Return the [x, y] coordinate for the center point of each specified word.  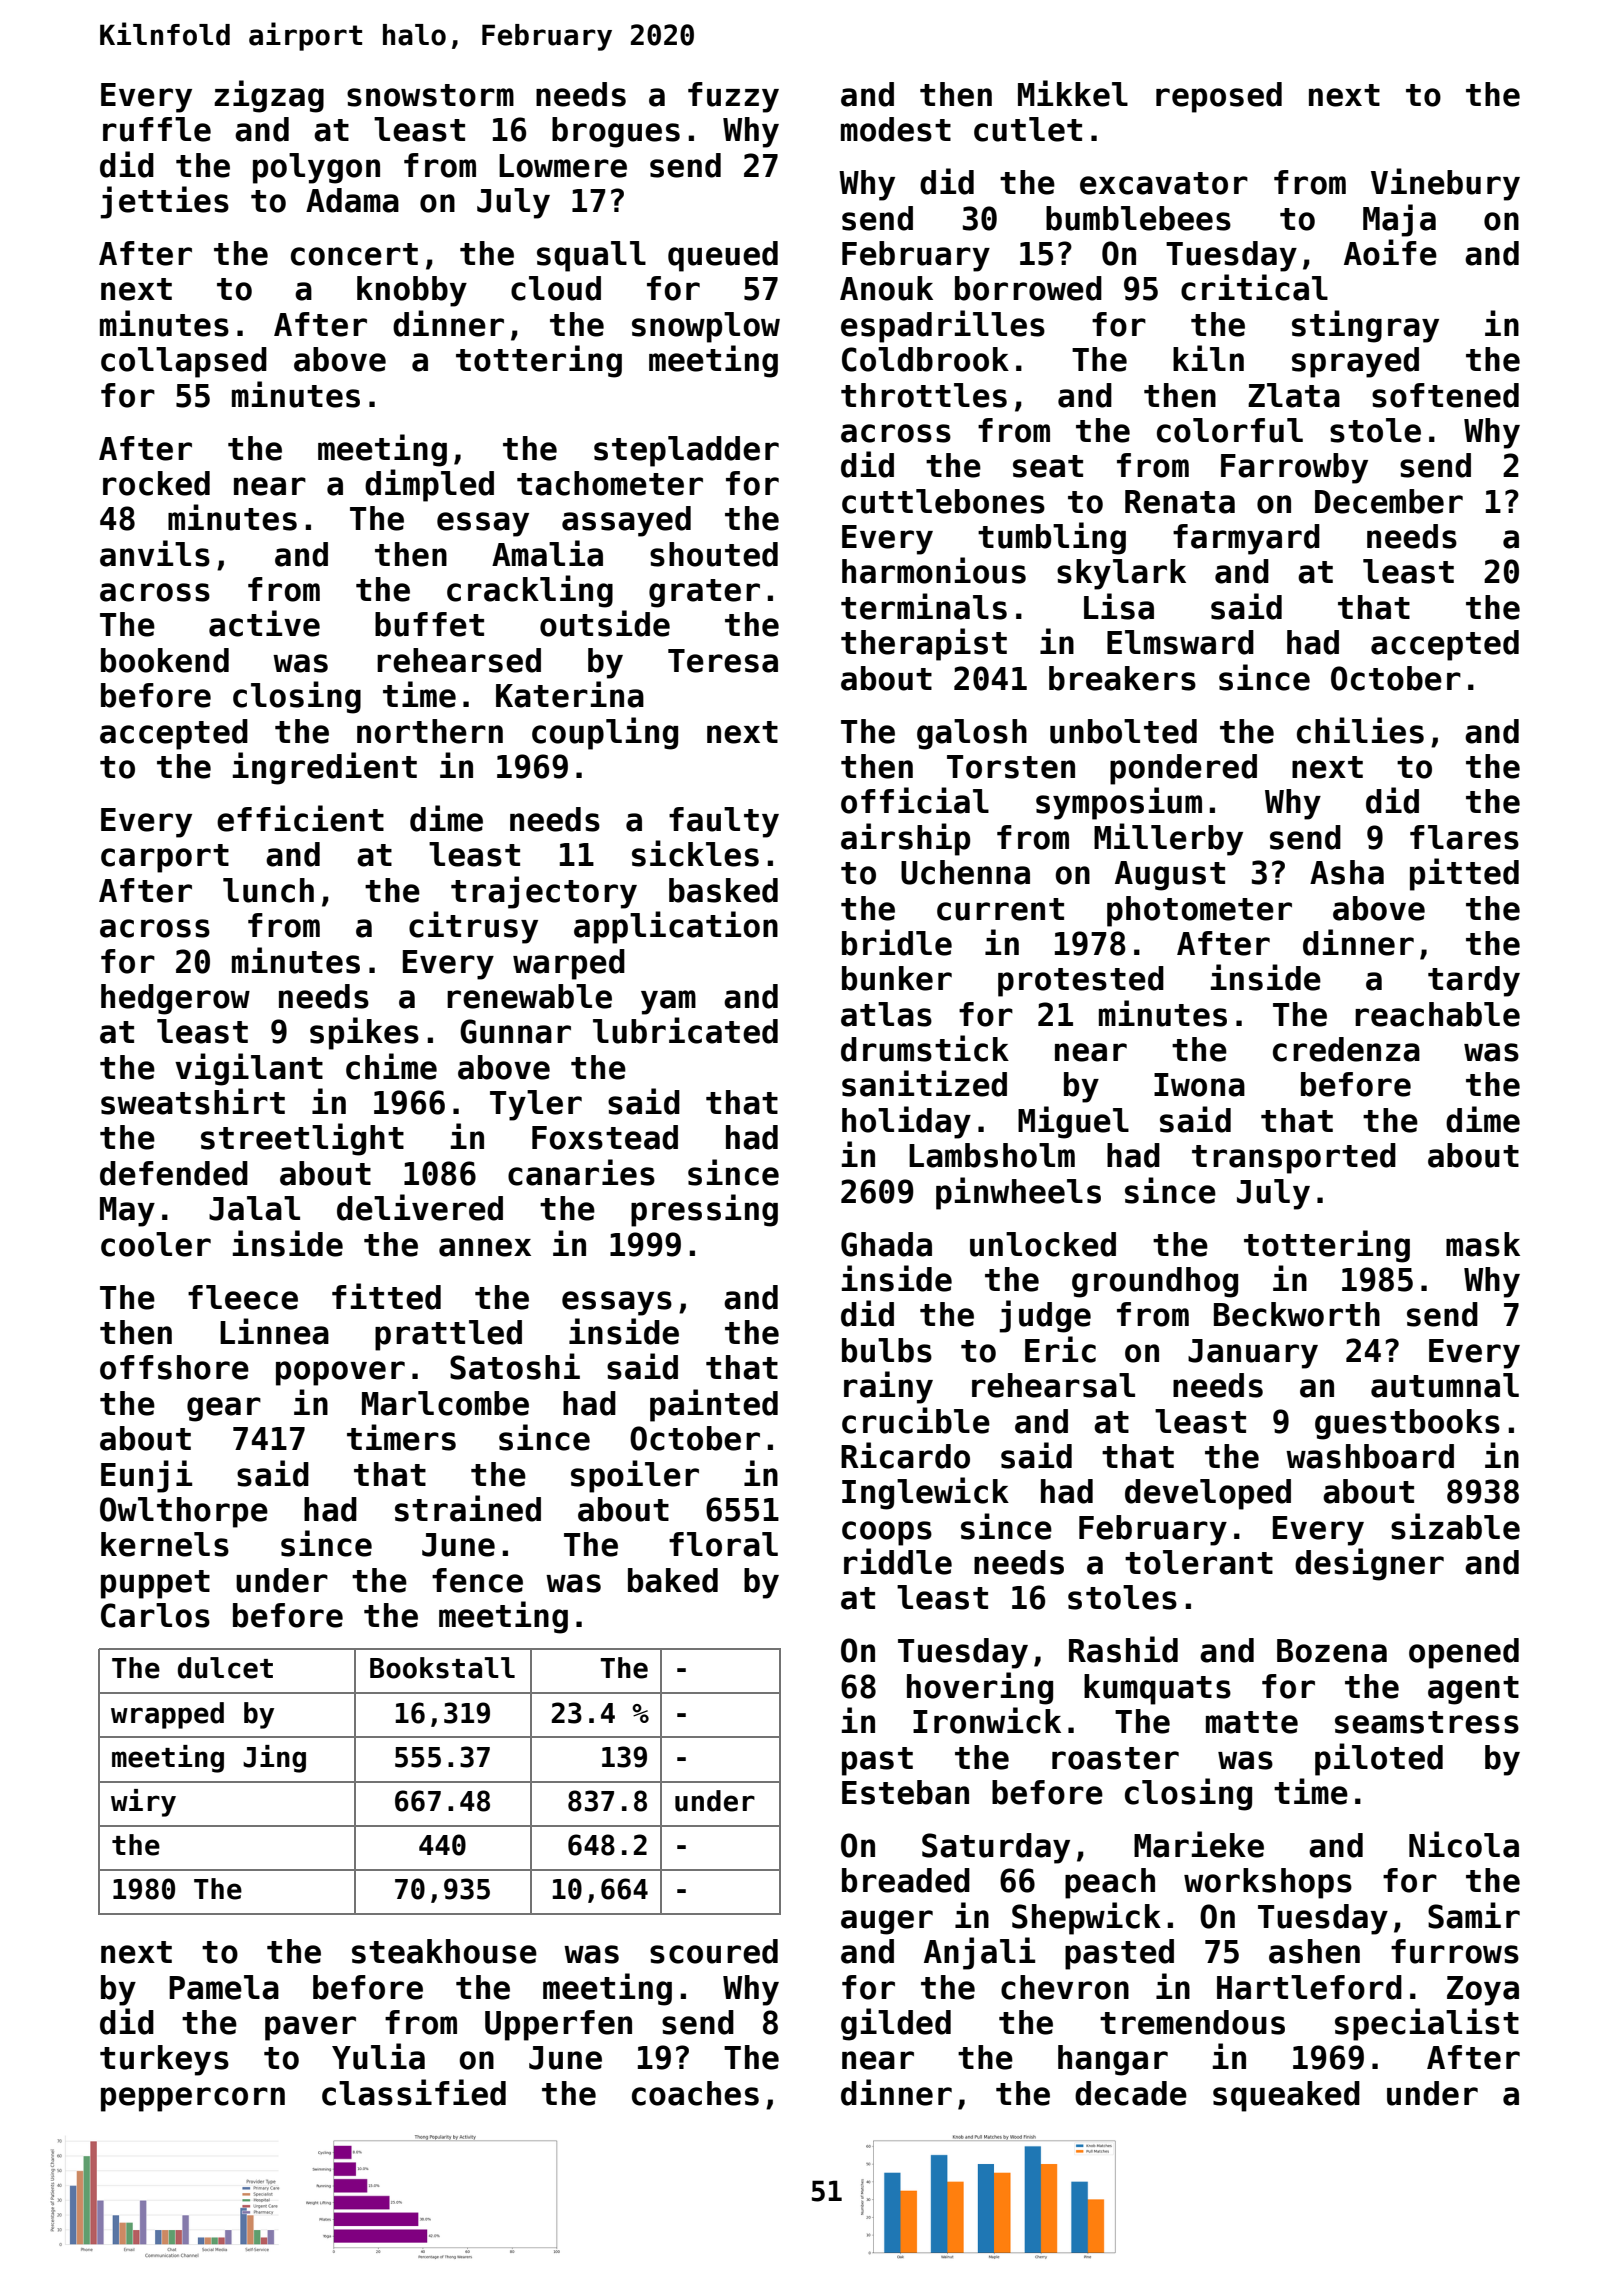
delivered [420, 1207]
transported [1294, 1158]
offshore [174, 1367]
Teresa [723, 661]
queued [723, 256]
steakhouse [444, 1951]
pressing [704, 1210]
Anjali [979, 1953]
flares [1464, 837]
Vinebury [1445, 184]
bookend [165, 660]
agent [1473, 1690]
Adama [352, 200]
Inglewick [925, 1493]
